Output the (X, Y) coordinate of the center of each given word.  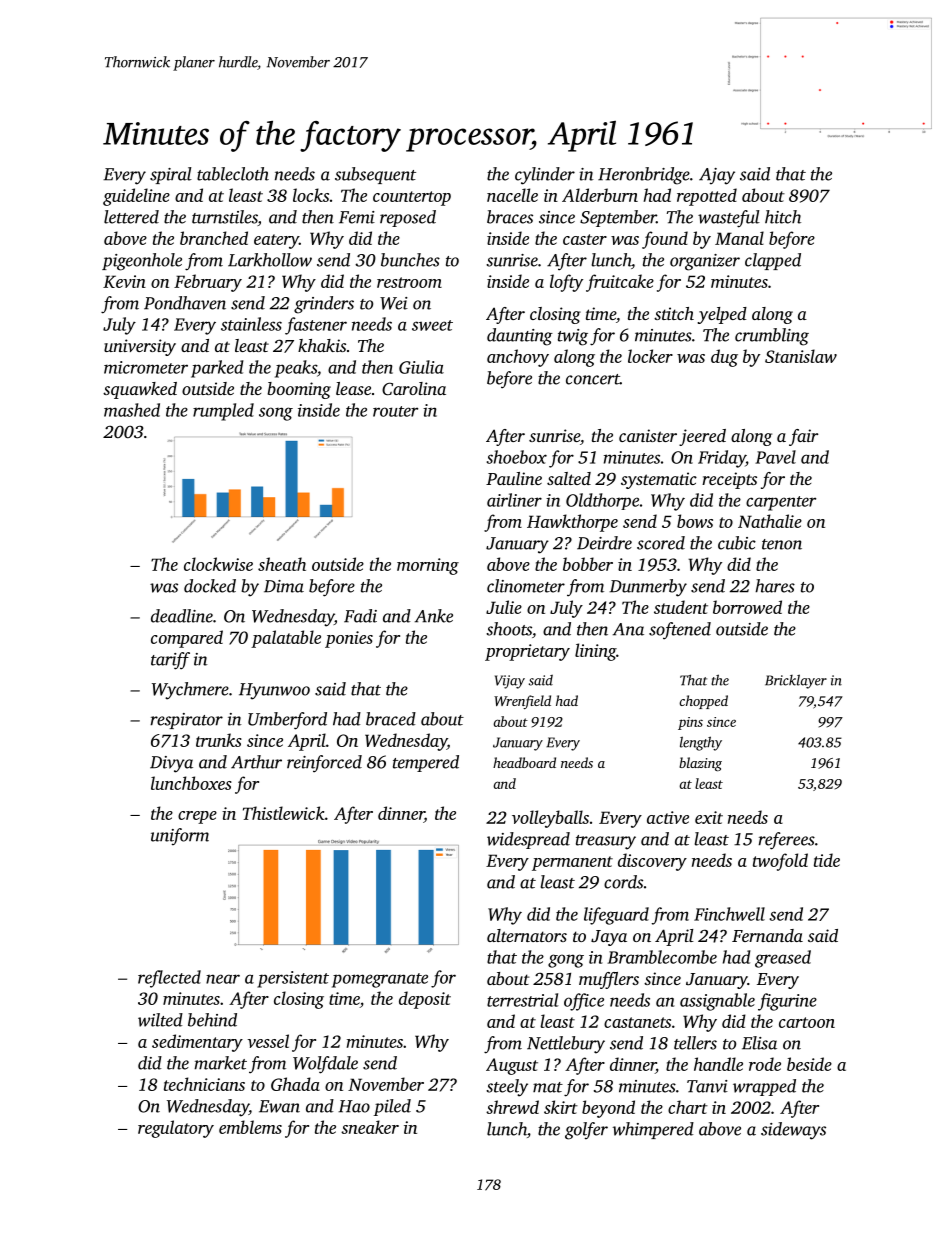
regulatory (176, 1129)
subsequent (375, 175)
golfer (586, 1131)
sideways (793, 1131)
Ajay (717, 176)
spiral (171, 175)
